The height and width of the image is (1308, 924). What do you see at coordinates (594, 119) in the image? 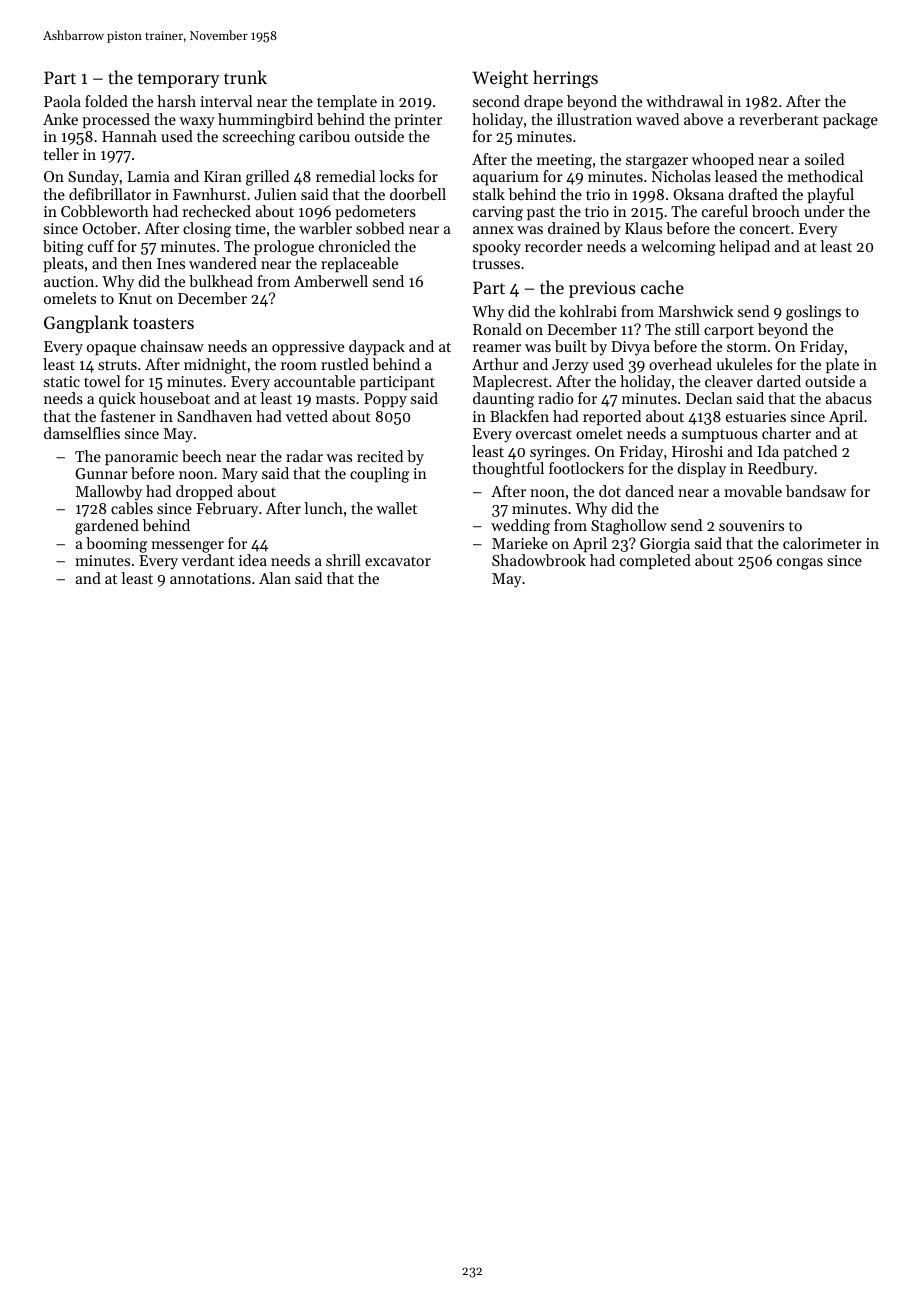
I see `illustration` at bounding box center [594, 119].
